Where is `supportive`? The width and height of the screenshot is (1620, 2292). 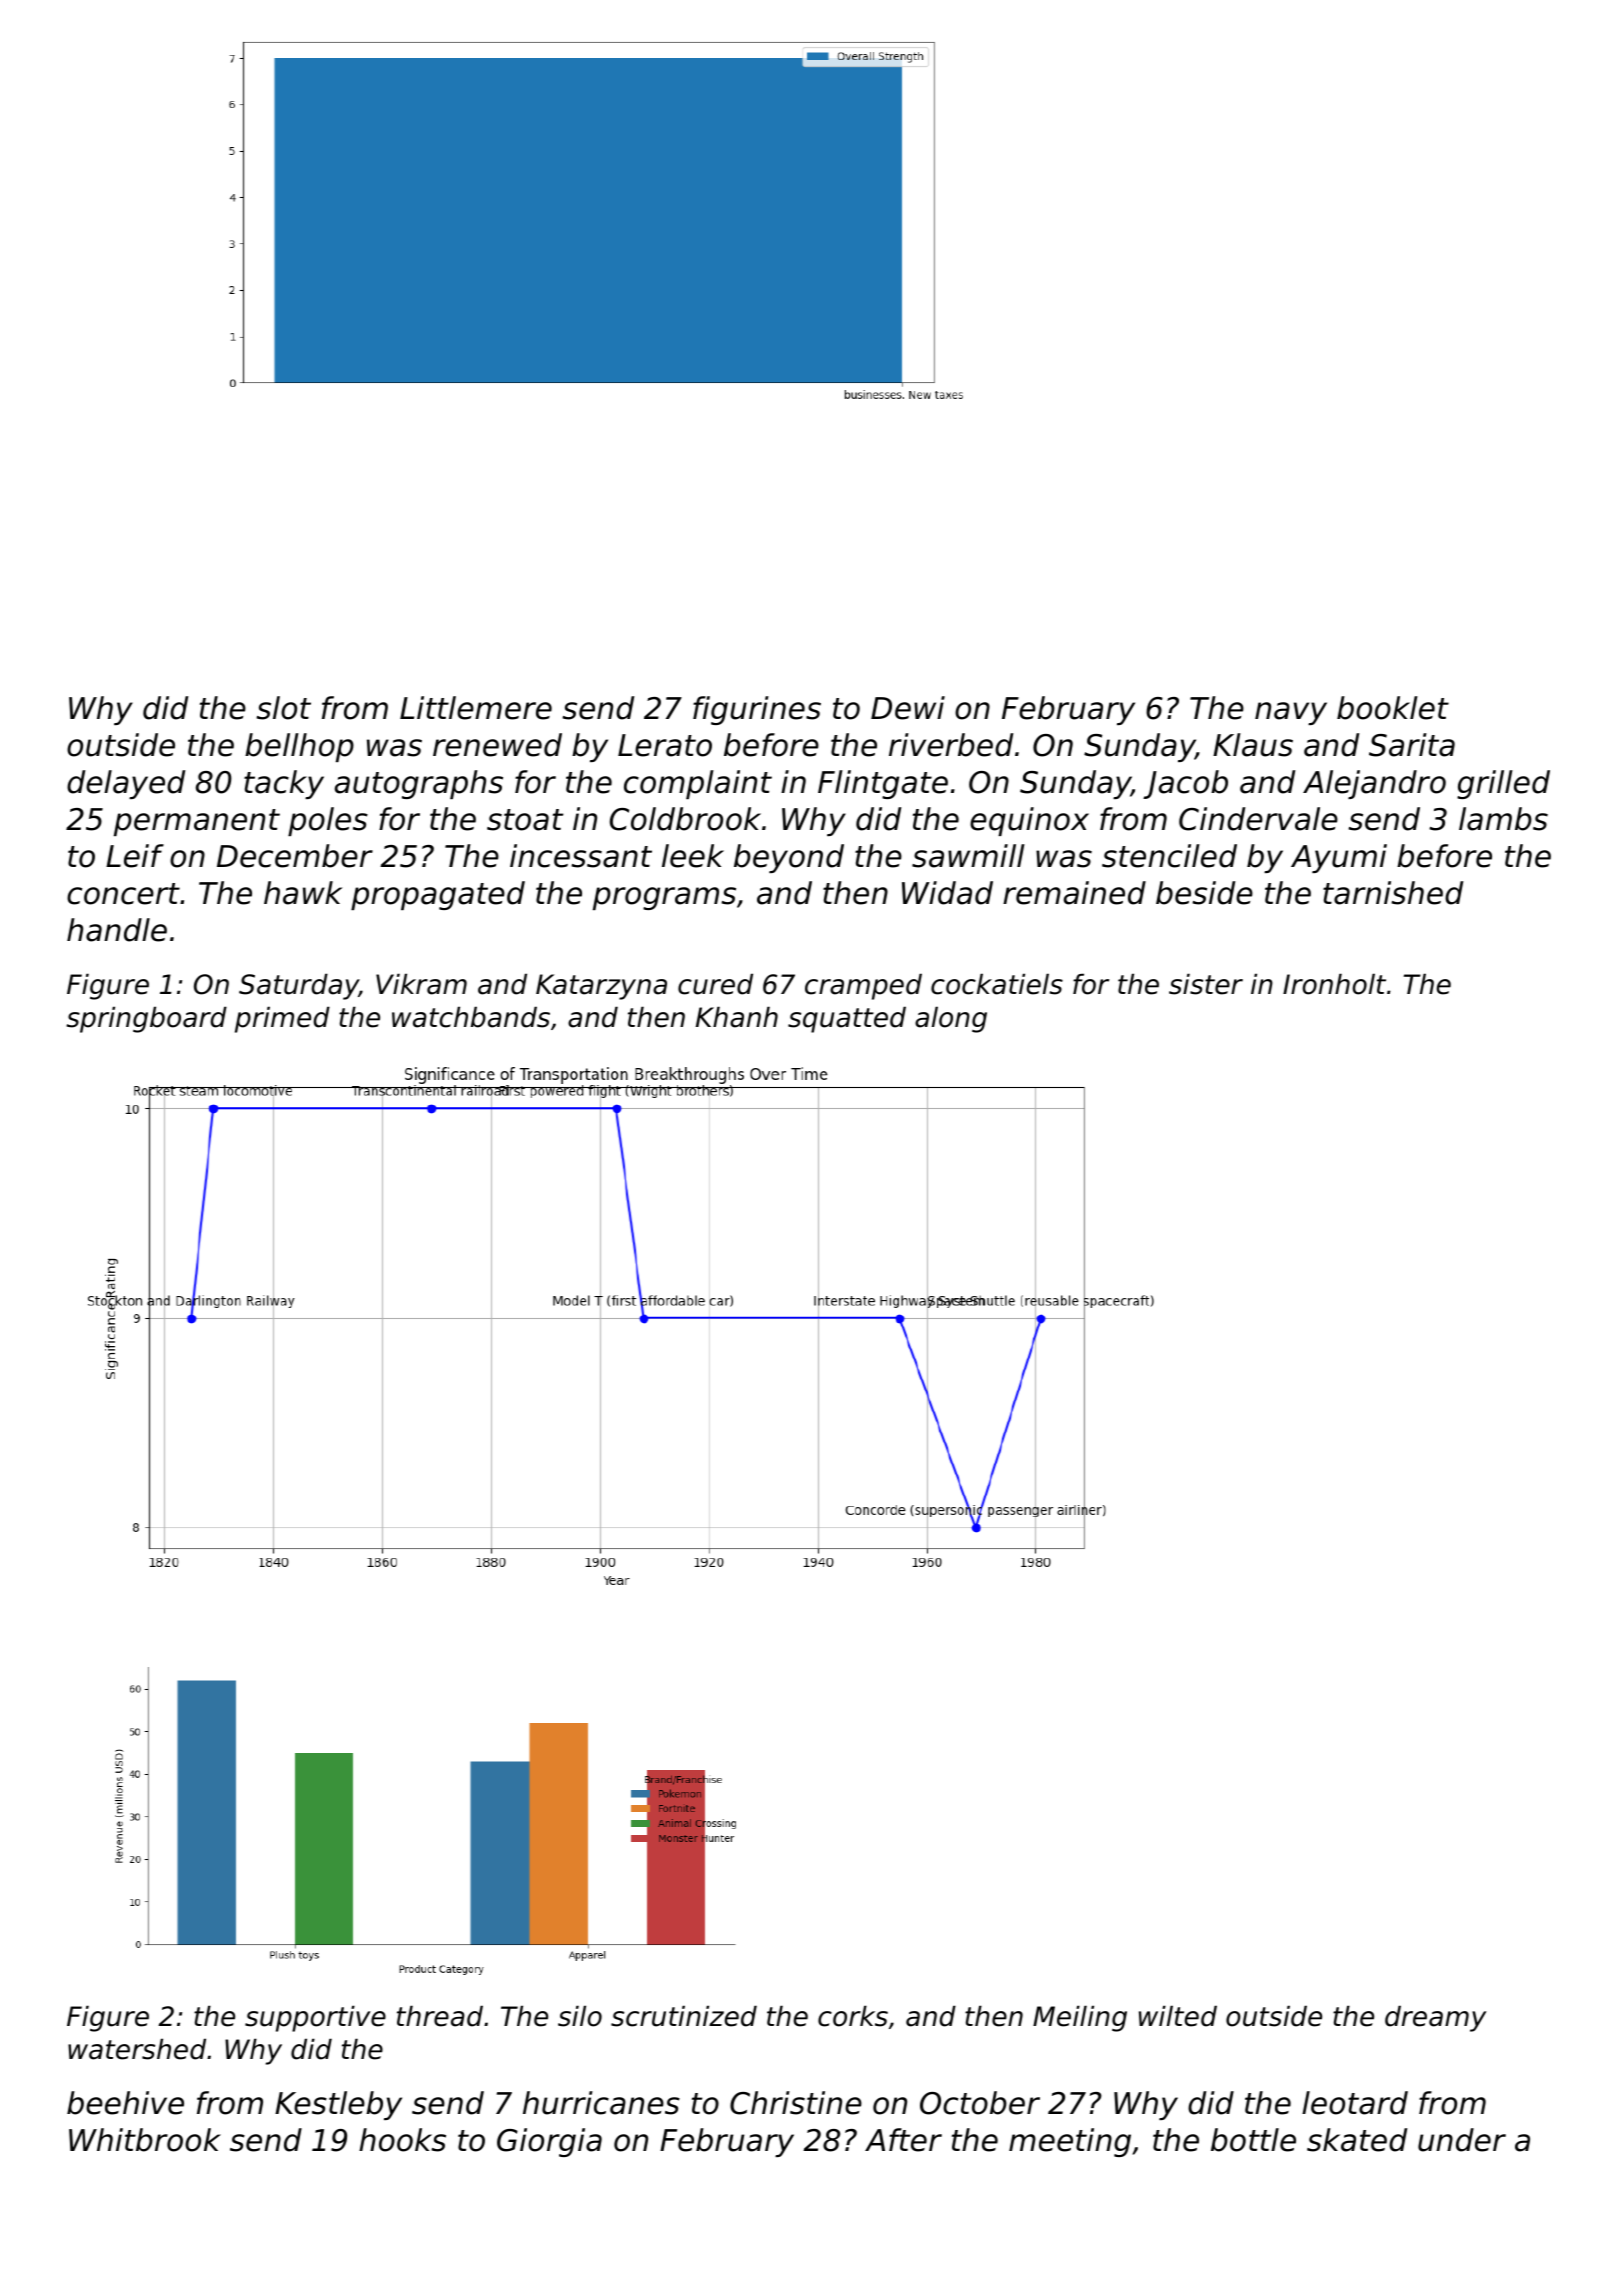
supportive is located at coordinates (315, 2018).
